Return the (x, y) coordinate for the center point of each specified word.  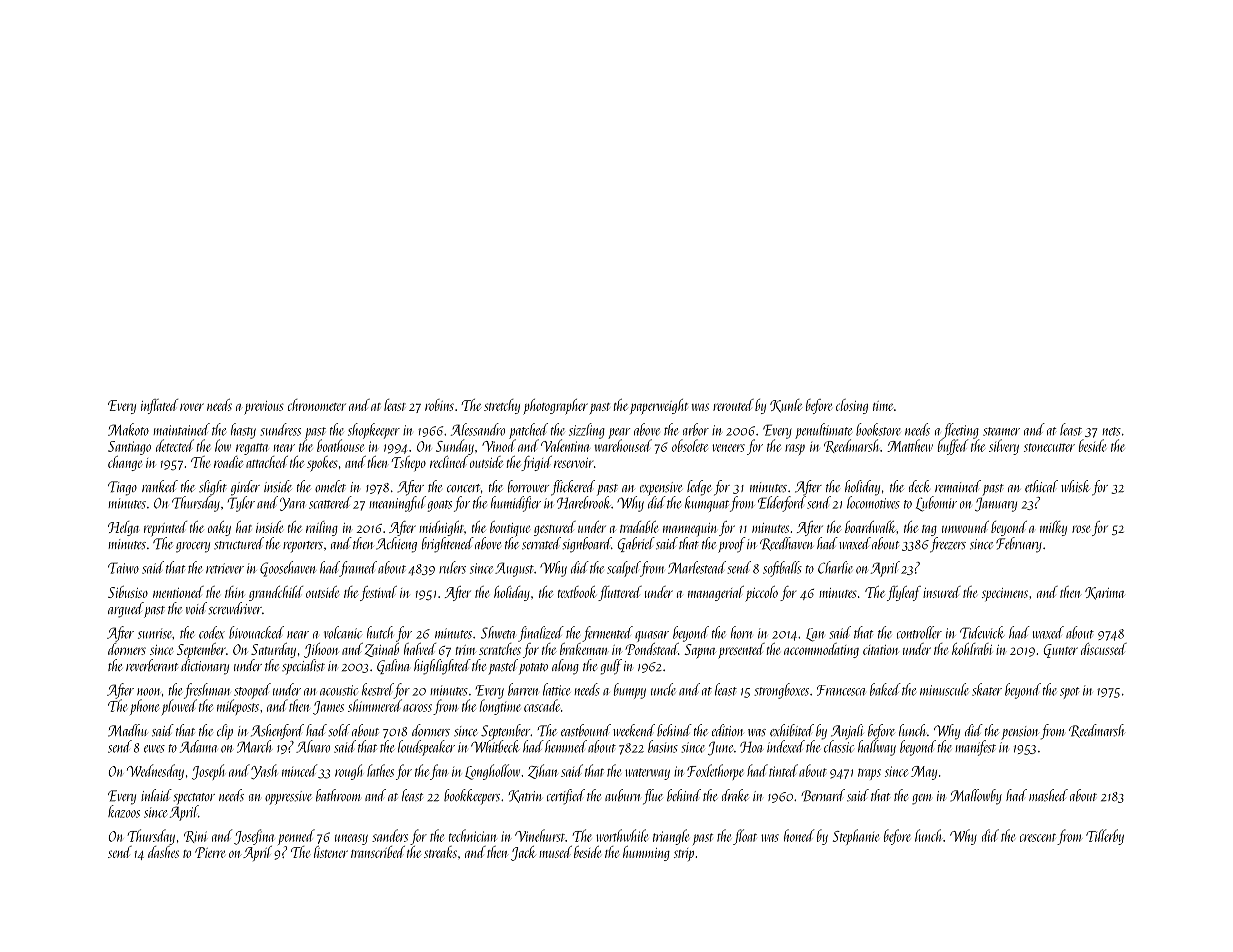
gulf (611, 667)
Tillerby (1105, 837)
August (514, 569)
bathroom (338, 795)
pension (1020, 733)
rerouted (733, 405)
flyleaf (904, 593)
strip (684, 854)
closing (852, 406)
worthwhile (622, 835)
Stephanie (856, 837)
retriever (225, 568)
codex (212, 632)
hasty (243, 431)
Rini (195, 837)
